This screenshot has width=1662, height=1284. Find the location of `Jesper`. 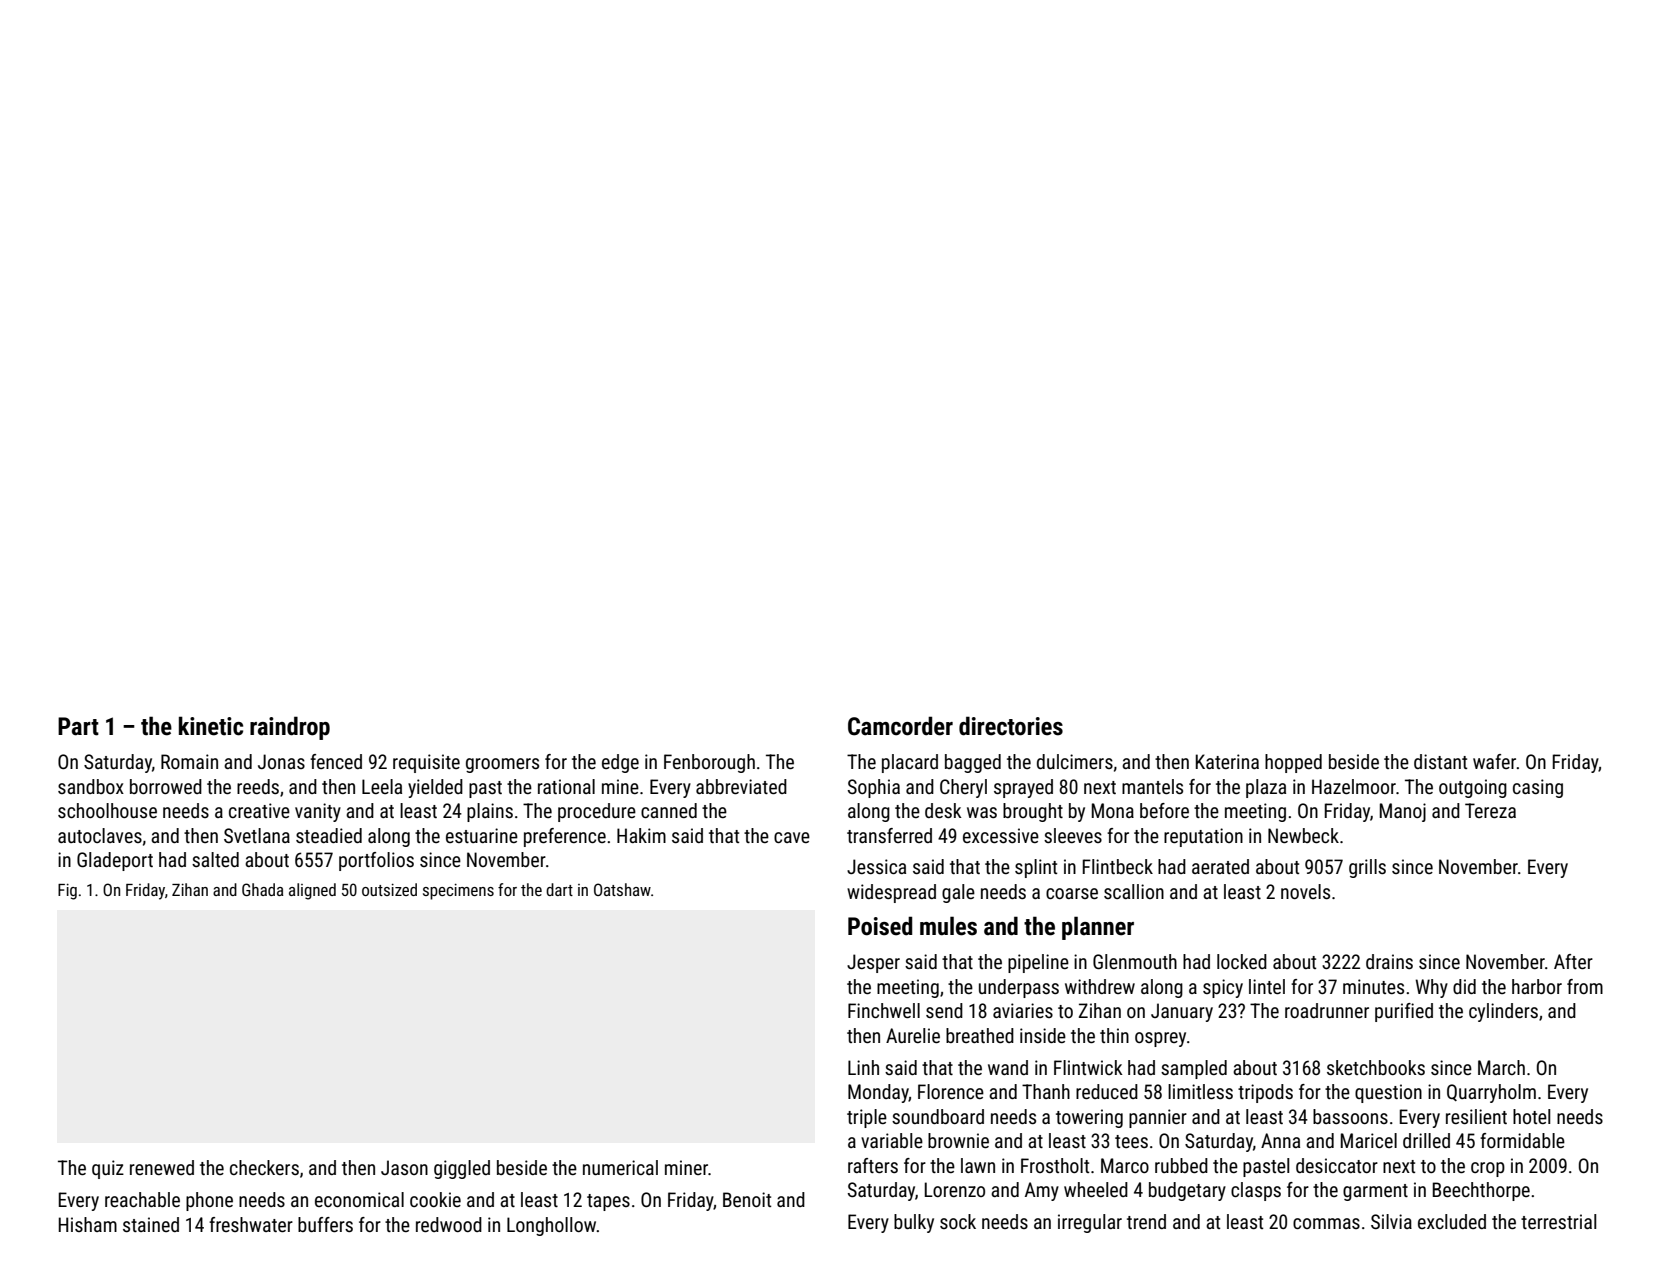

Jesper is located at coordinates (873, 963).
